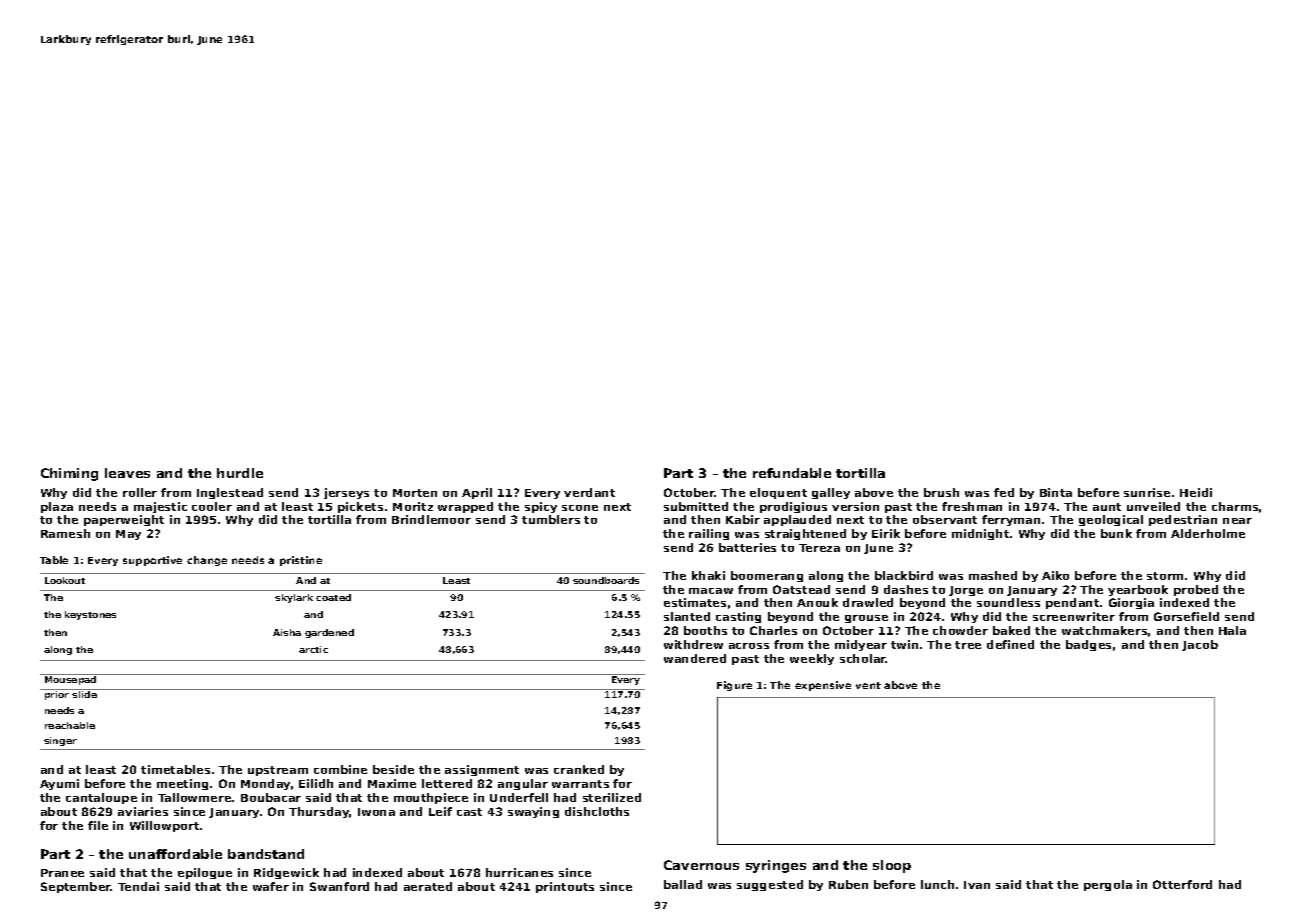 The width and height of the screenshot is (1308, 924). I want to click on suggested, so click(770, 885).
